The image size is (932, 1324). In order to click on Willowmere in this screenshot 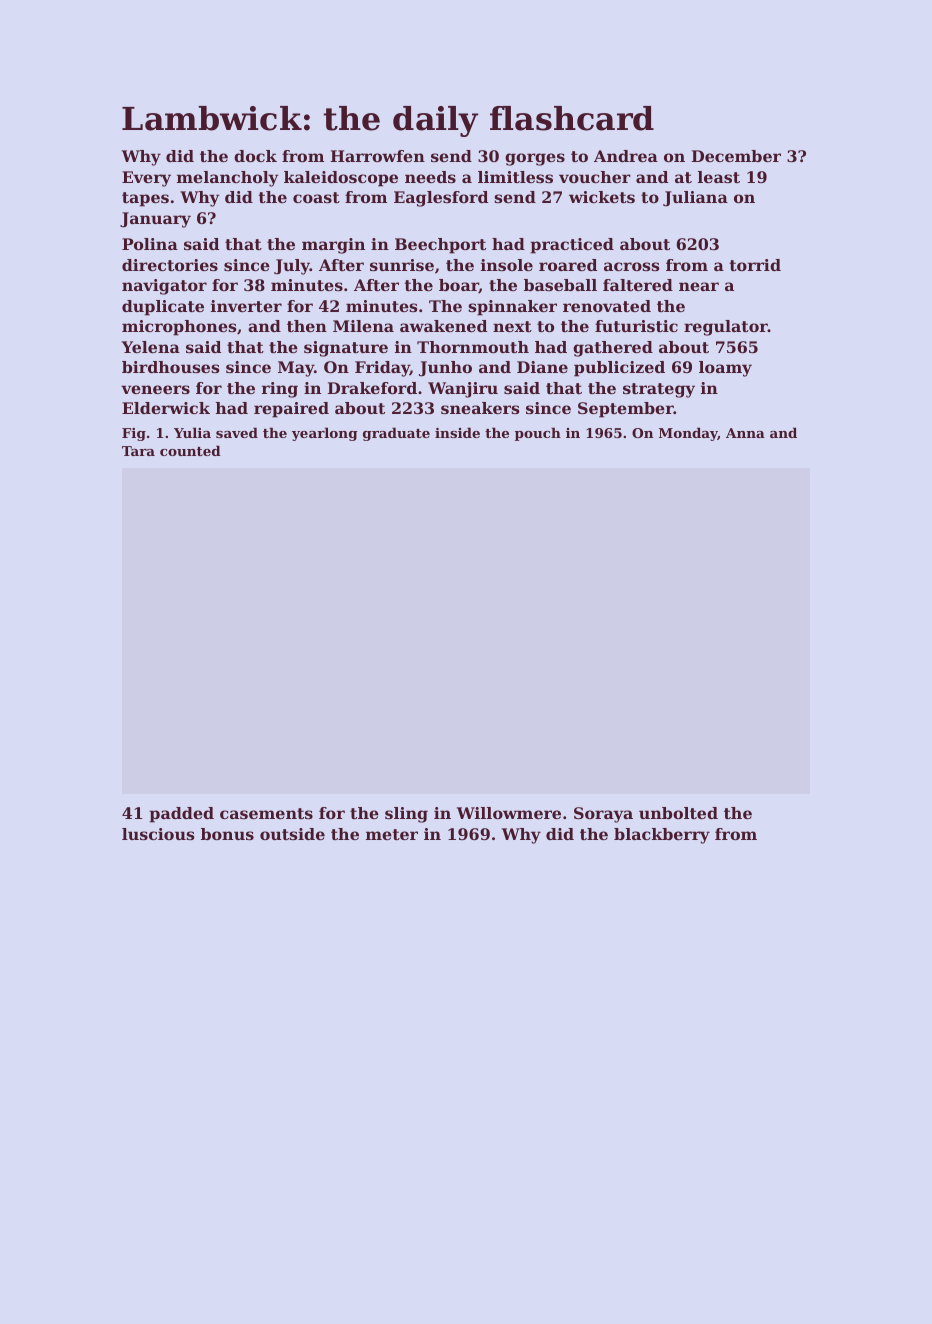, I will do `click(509, 813)`.
